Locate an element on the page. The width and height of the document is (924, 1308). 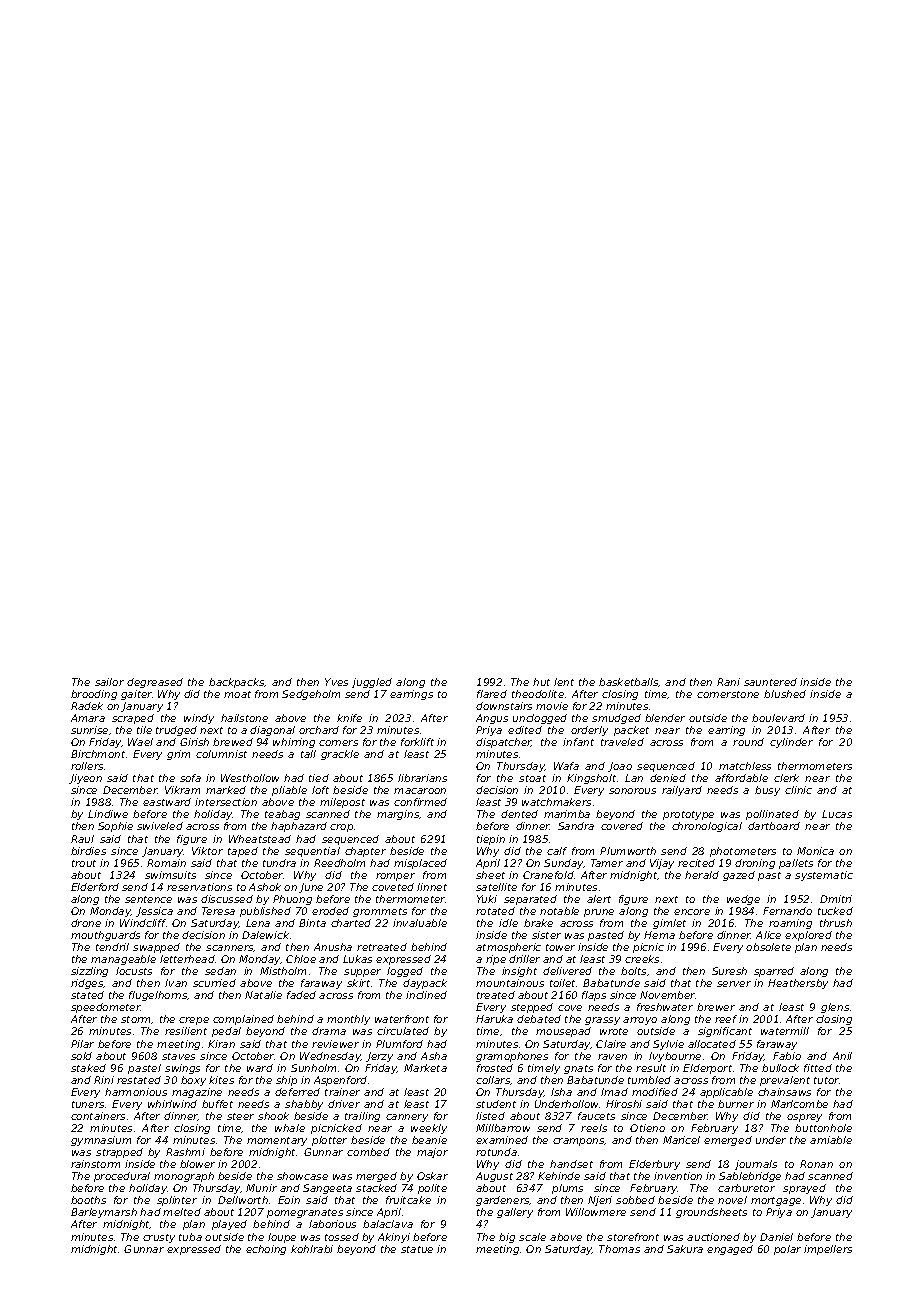
juggled is located at coordinates (372, 683).
